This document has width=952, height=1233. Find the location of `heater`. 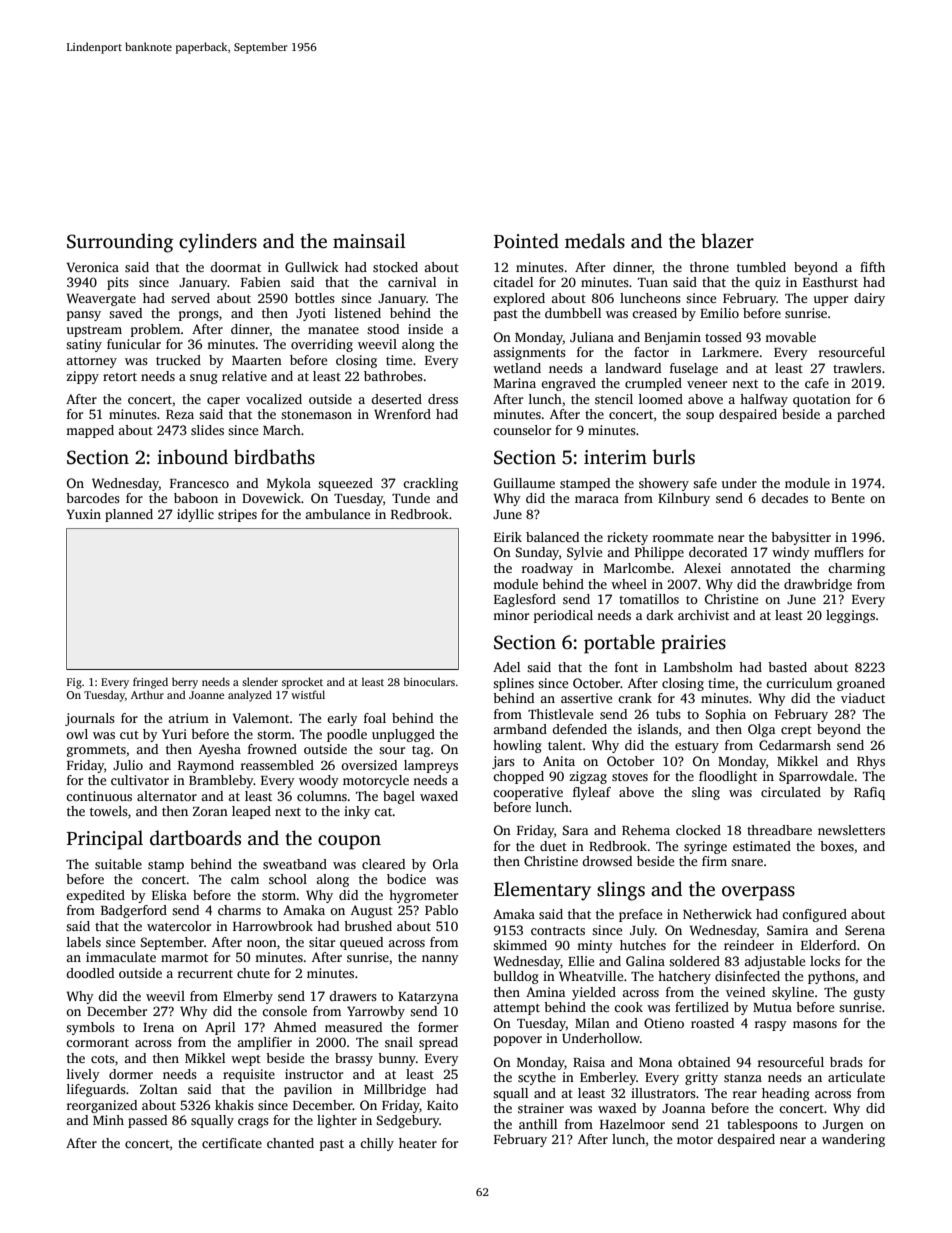

heater is located at coordinates (418, 1143).
